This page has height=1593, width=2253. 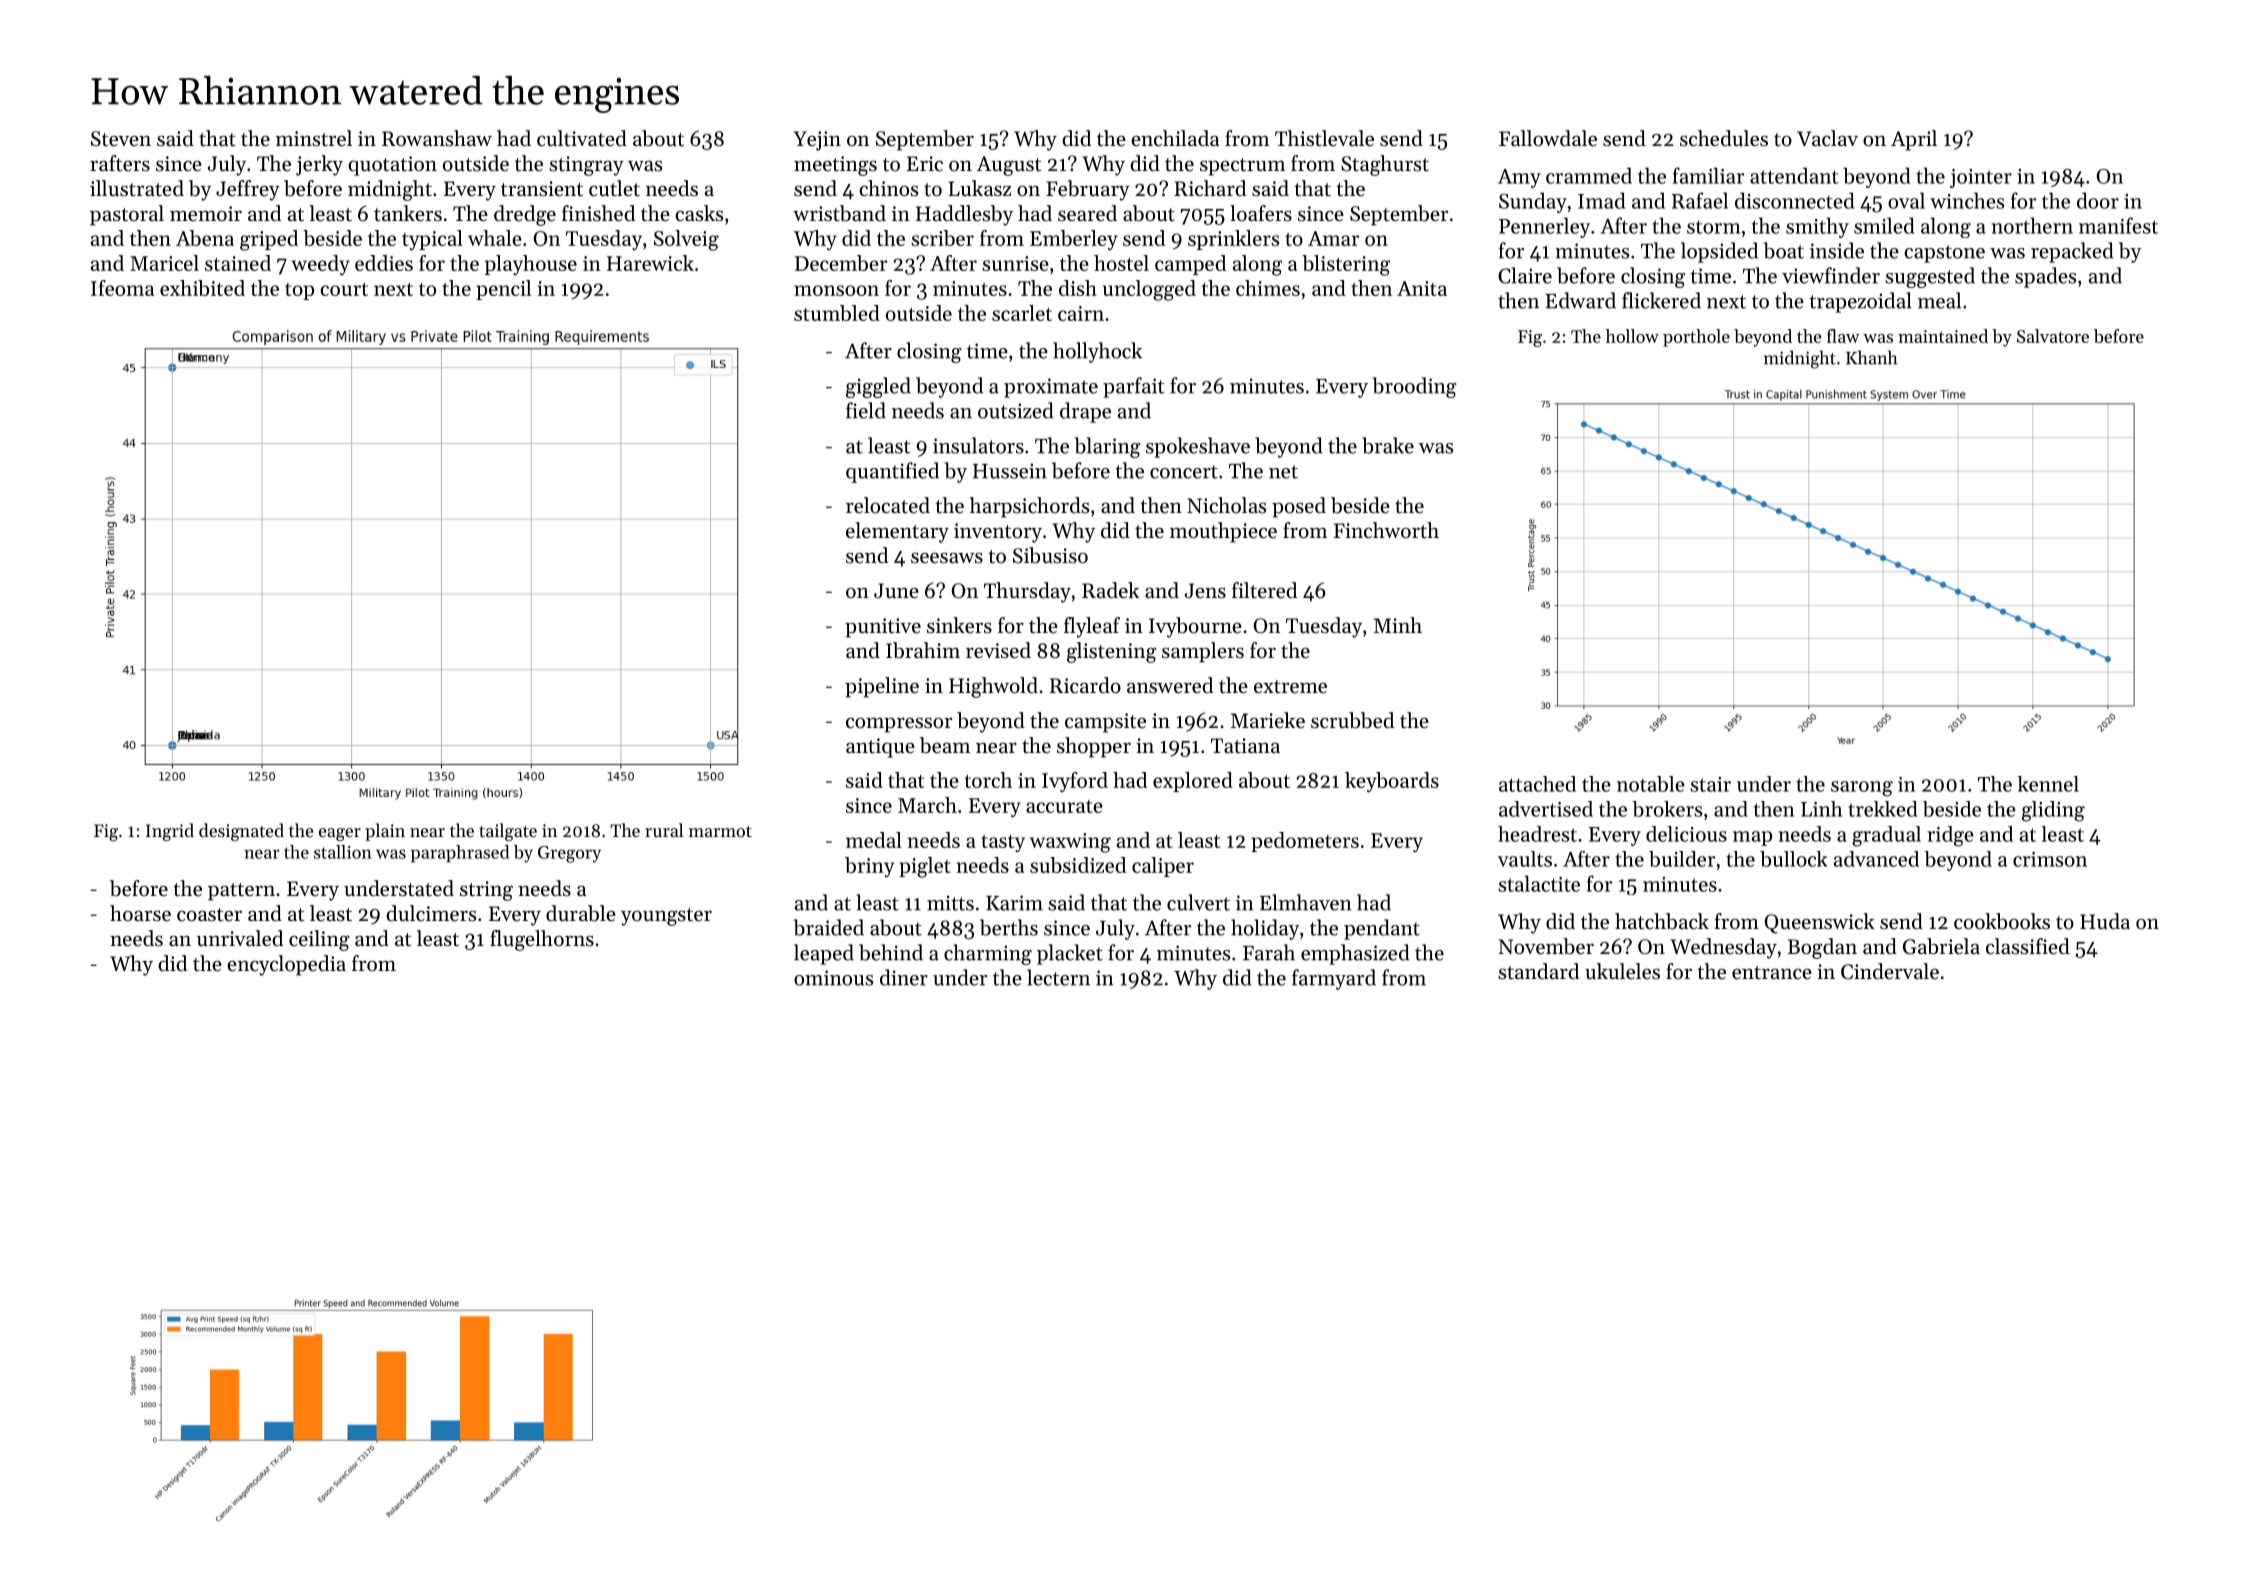 What do you see at coordinates (1890, 971) in the page?
I see `Cindervale` at bounding box center [1890, 971].
